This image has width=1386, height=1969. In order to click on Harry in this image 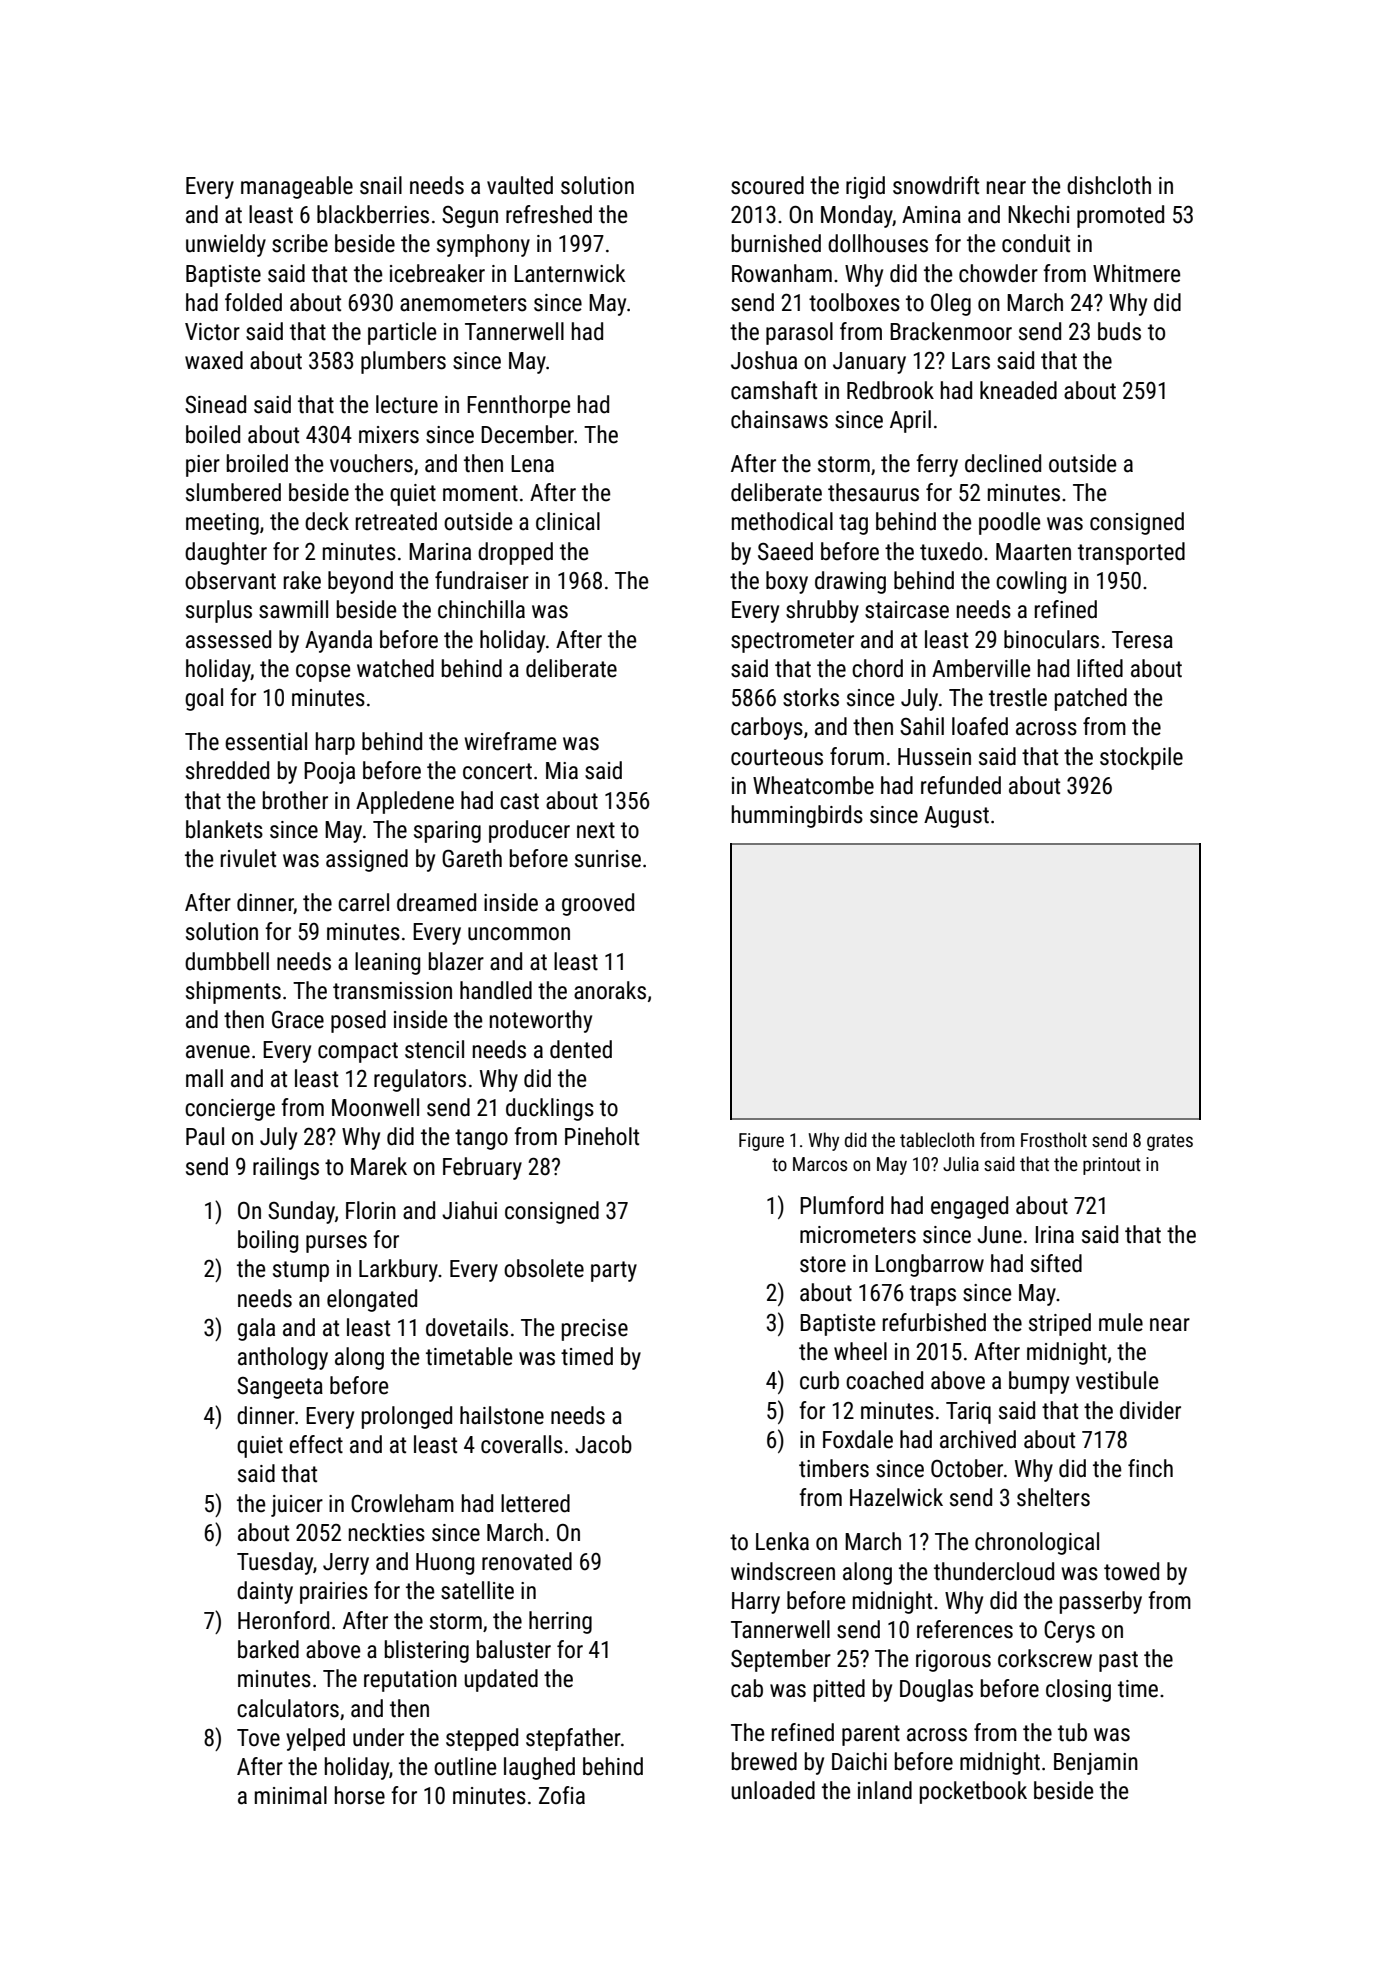, I will do `click(756, 1603)`.
